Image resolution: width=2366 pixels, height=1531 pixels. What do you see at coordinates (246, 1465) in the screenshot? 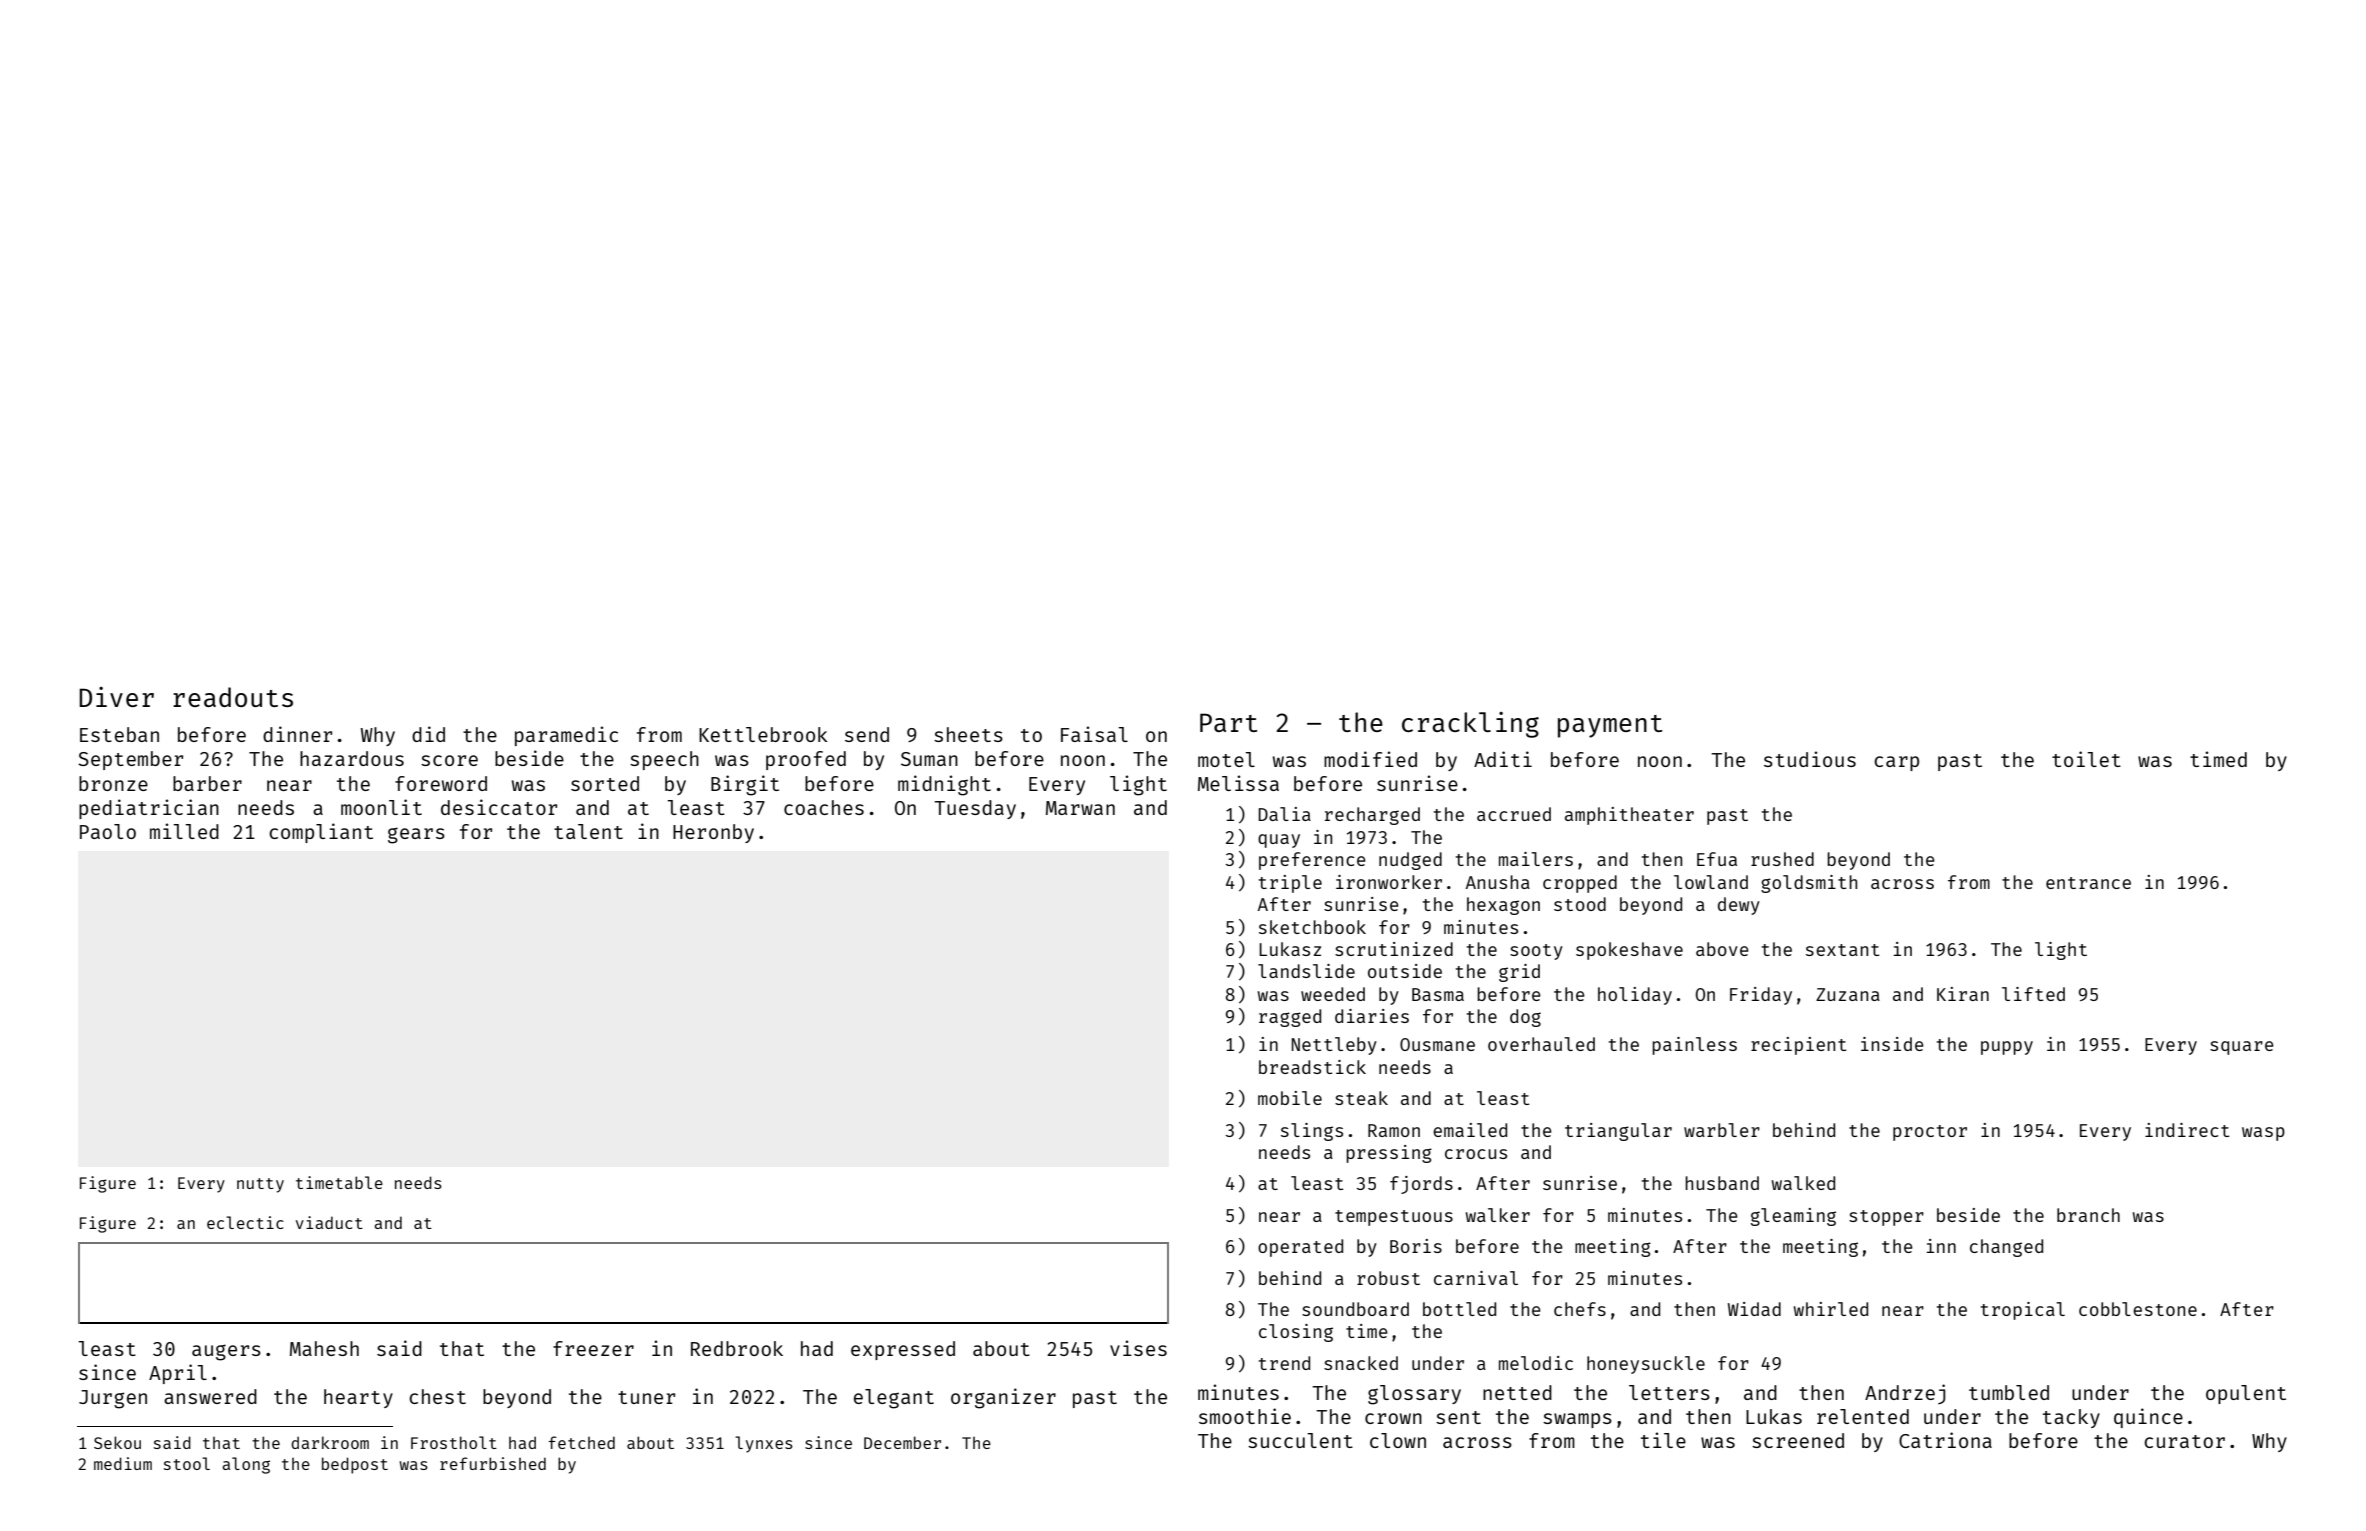
I see `along` at bounding box center [246, 1465].
